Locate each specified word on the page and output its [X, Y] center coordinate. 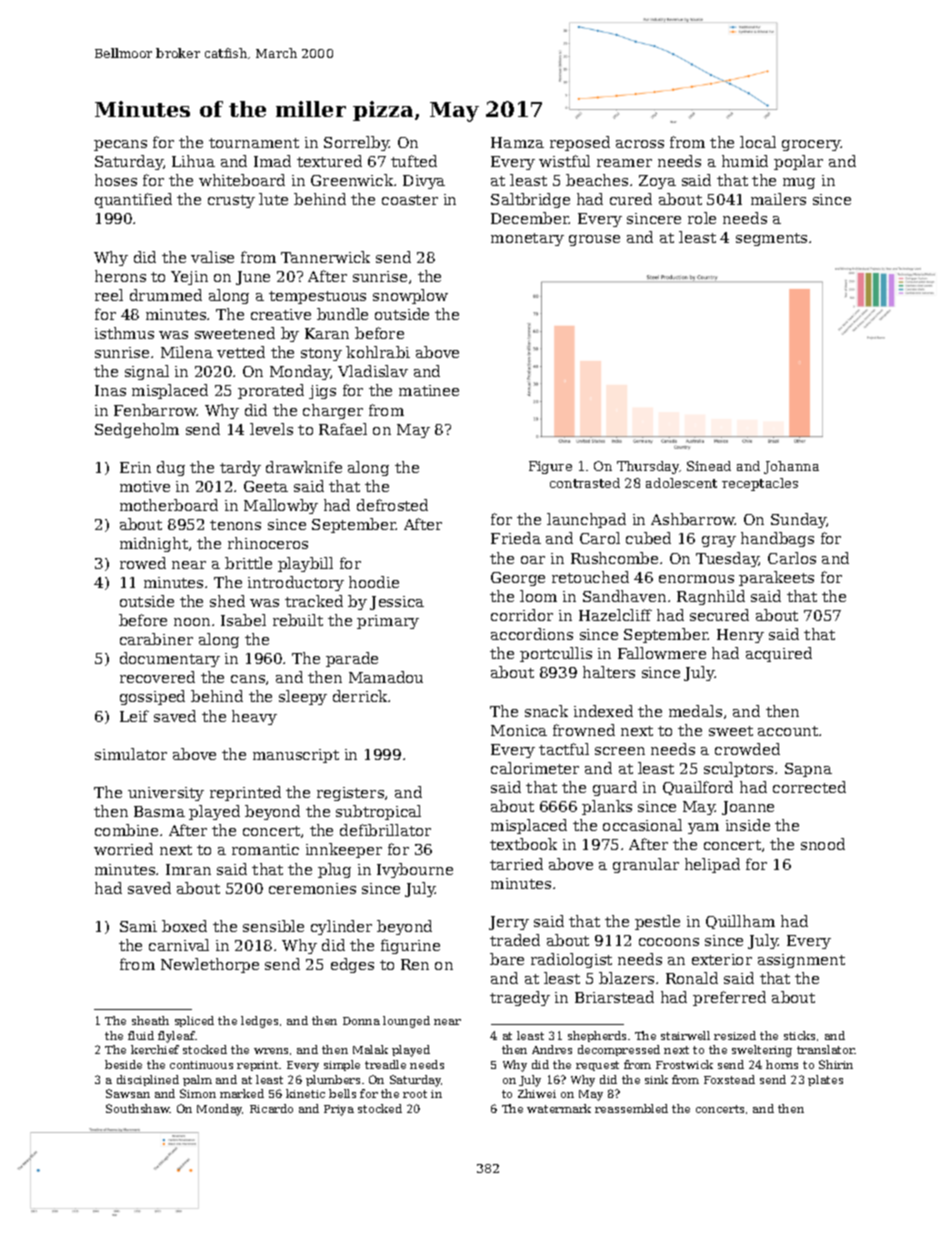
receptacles [760, 484]
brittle [248, 563]
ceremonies [312, 888]
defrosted [392, 505]
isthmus [124, 333]
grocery [811, 145]
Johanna [791, 467]
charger [333, 411]
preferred [729, 998]
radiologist [571, 960]
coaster [410, 200]
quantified [133, 200]
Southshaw [138, 1108]
